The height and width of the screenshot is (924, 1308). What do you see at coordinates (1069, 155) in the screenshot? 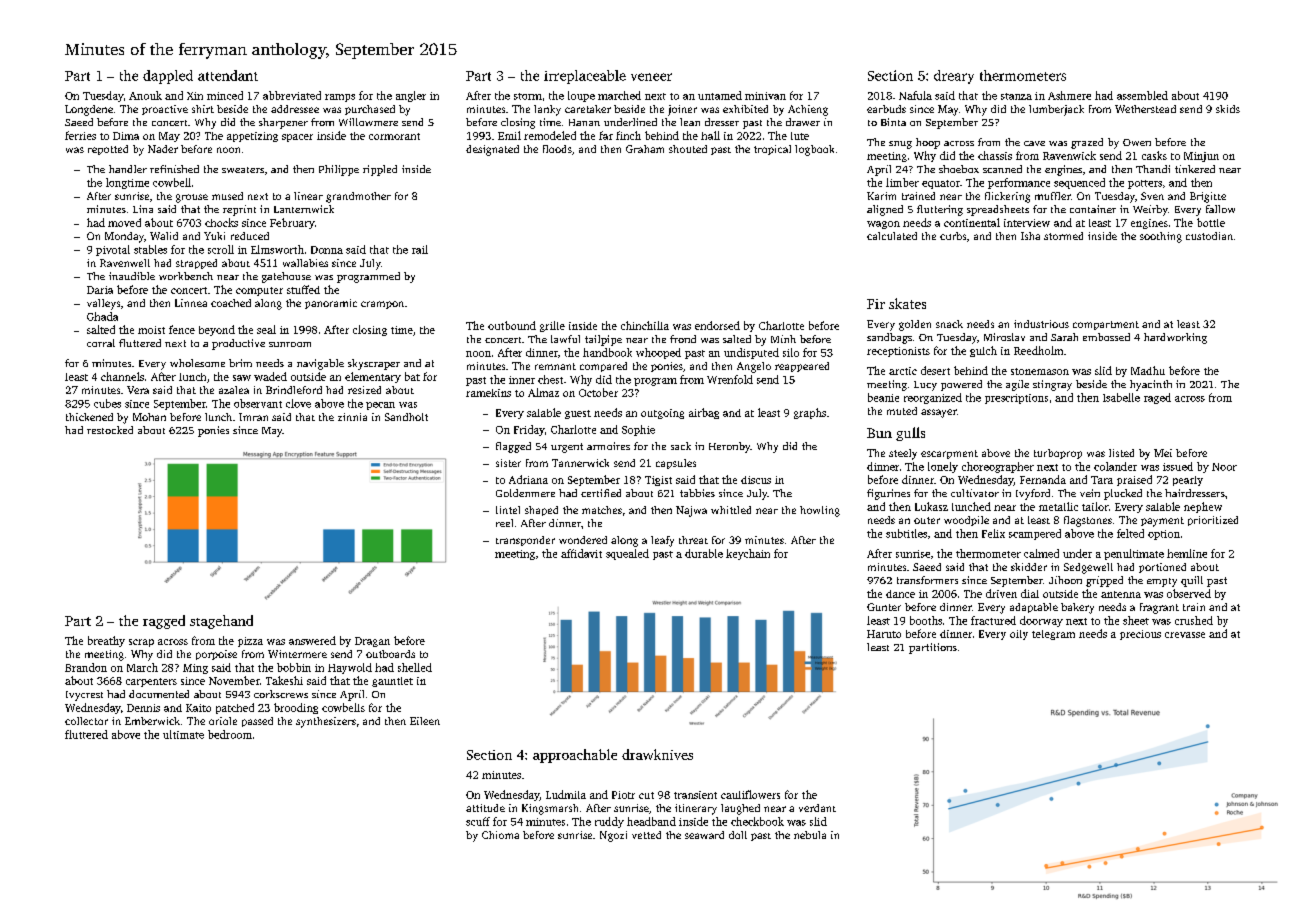
I see `Ravenwick` at bounding box center [1069, 155].
